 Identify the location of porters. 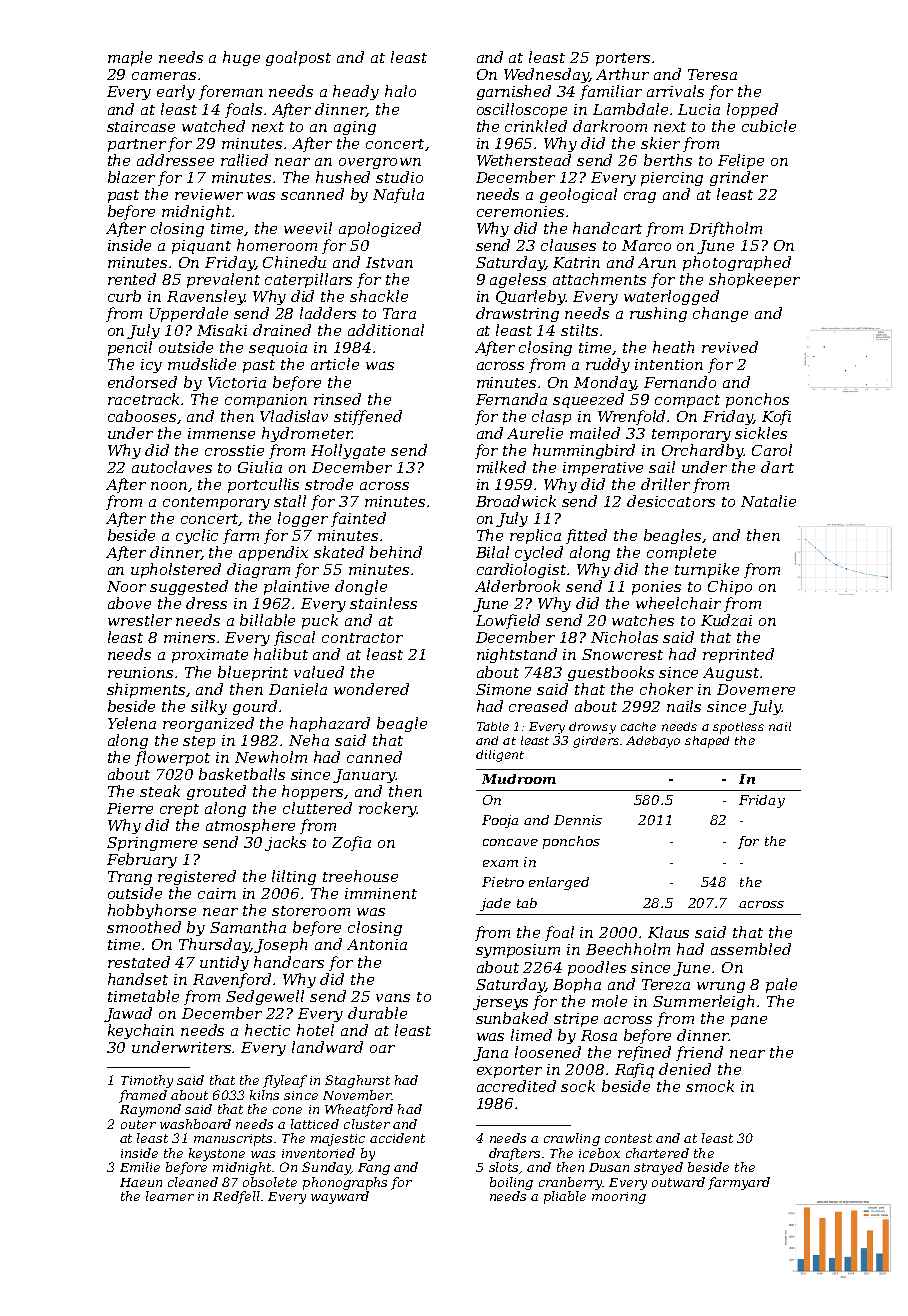
(623, 59).
